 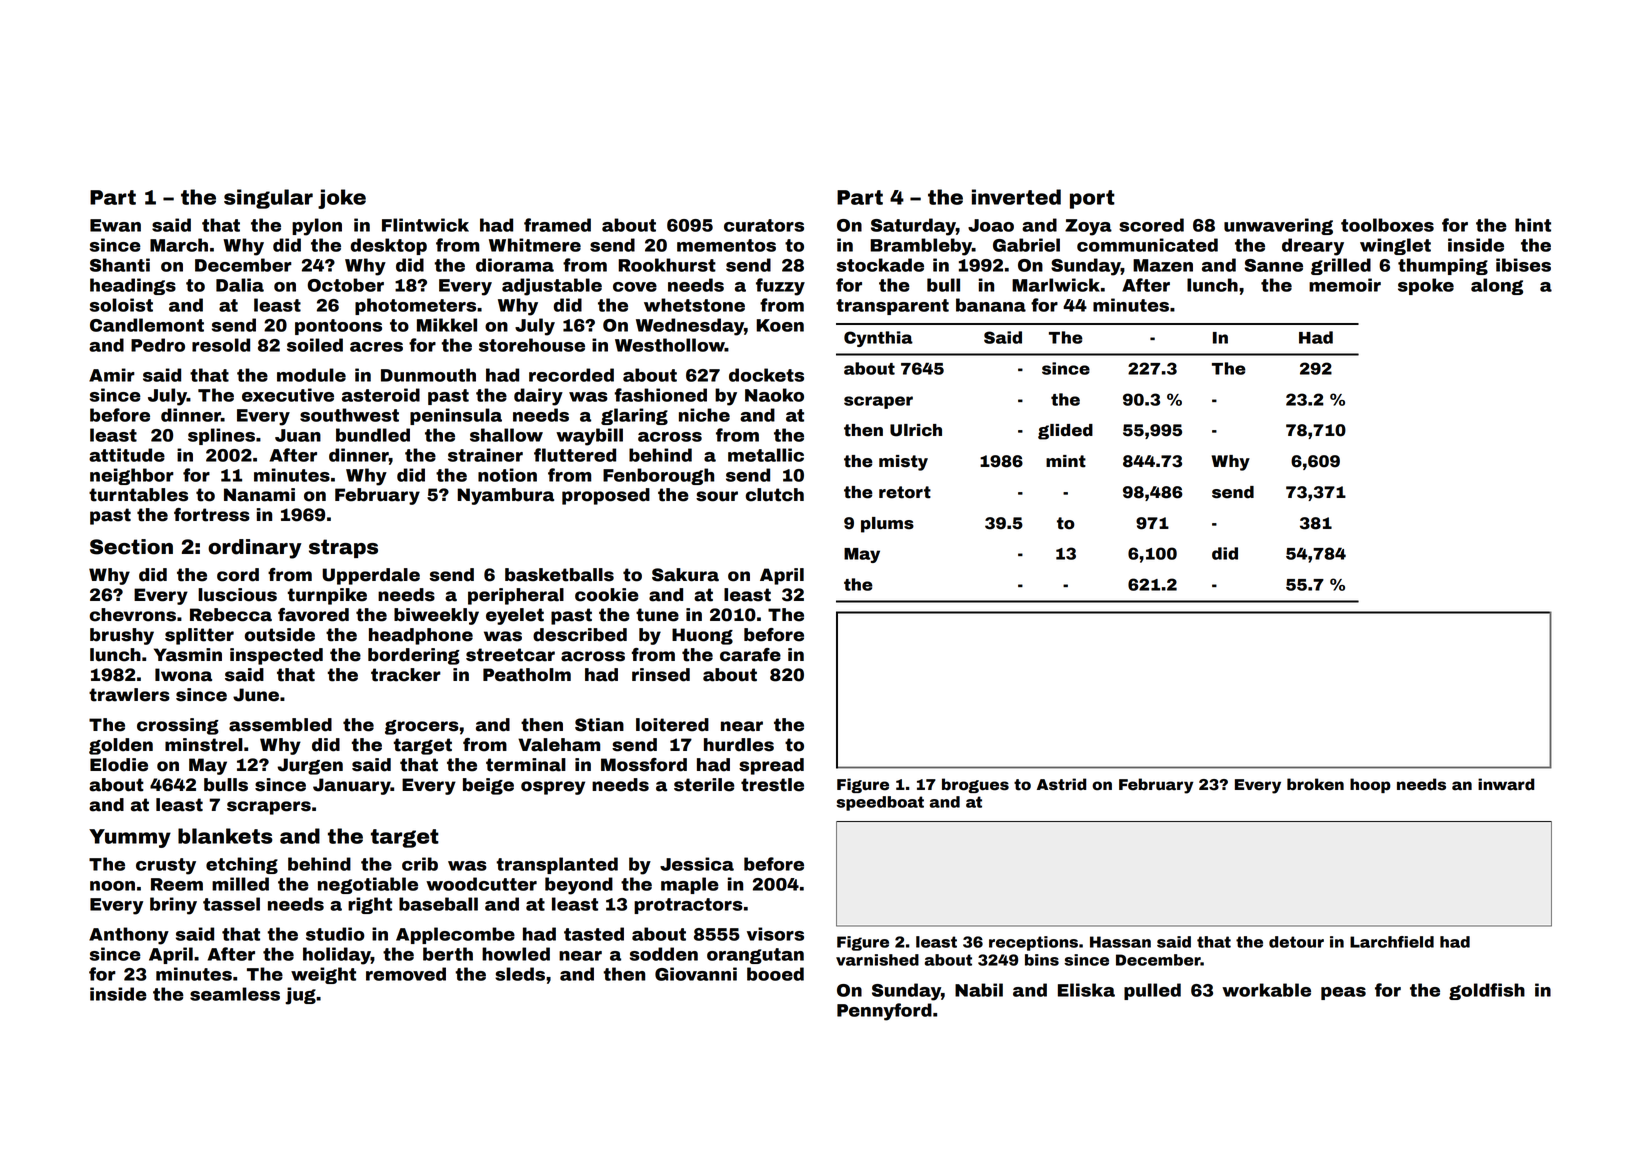 What do you see at coordinates (884, 1012) in the page?
I see `Pennyford` at bounding box center [884, 1012].
